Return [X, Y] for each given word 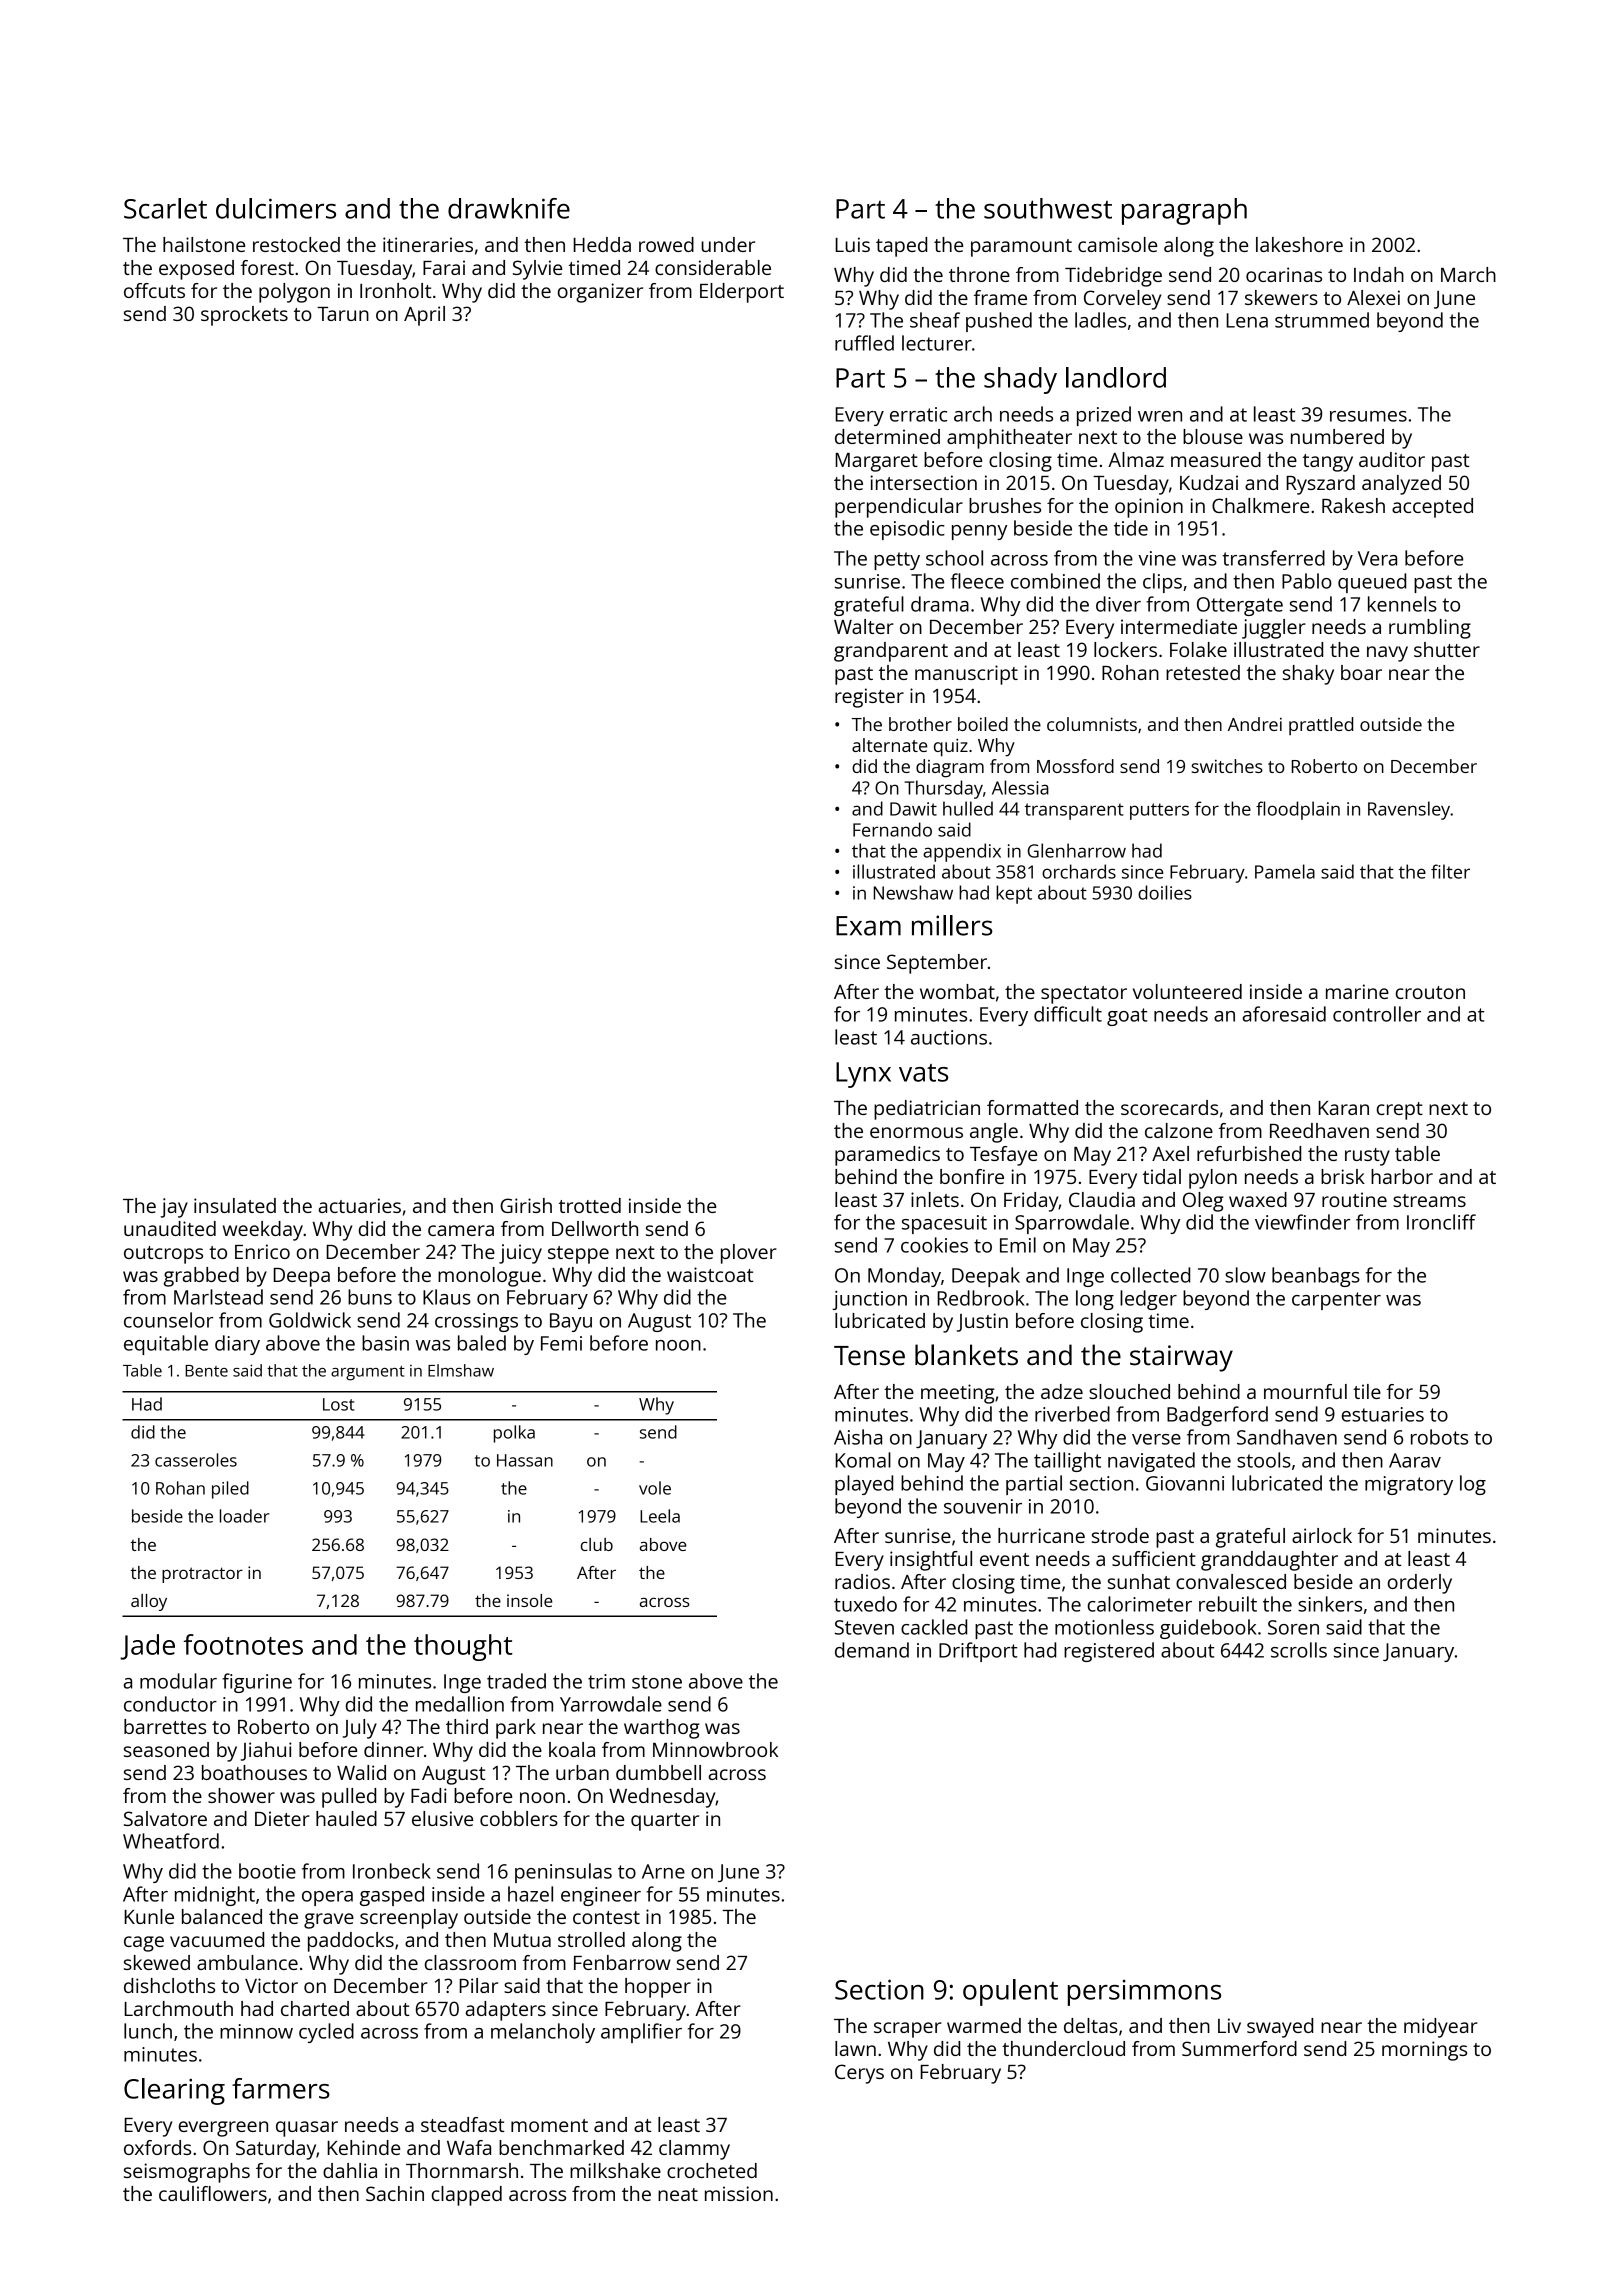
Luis [852, 244]
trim [606, 1681]
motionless [1104, 1627]
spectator [1084, 995]
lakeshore [1299, 244]
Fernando [892, 829]
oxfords [157, 2147]
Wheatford [171, 1841]
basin [385, 1343]
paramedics [887, 1156]
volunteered [1187, 991]
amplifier [641, 2033]
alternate [890, 745]
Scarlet [165, 208]
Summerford [1239, 2048]
